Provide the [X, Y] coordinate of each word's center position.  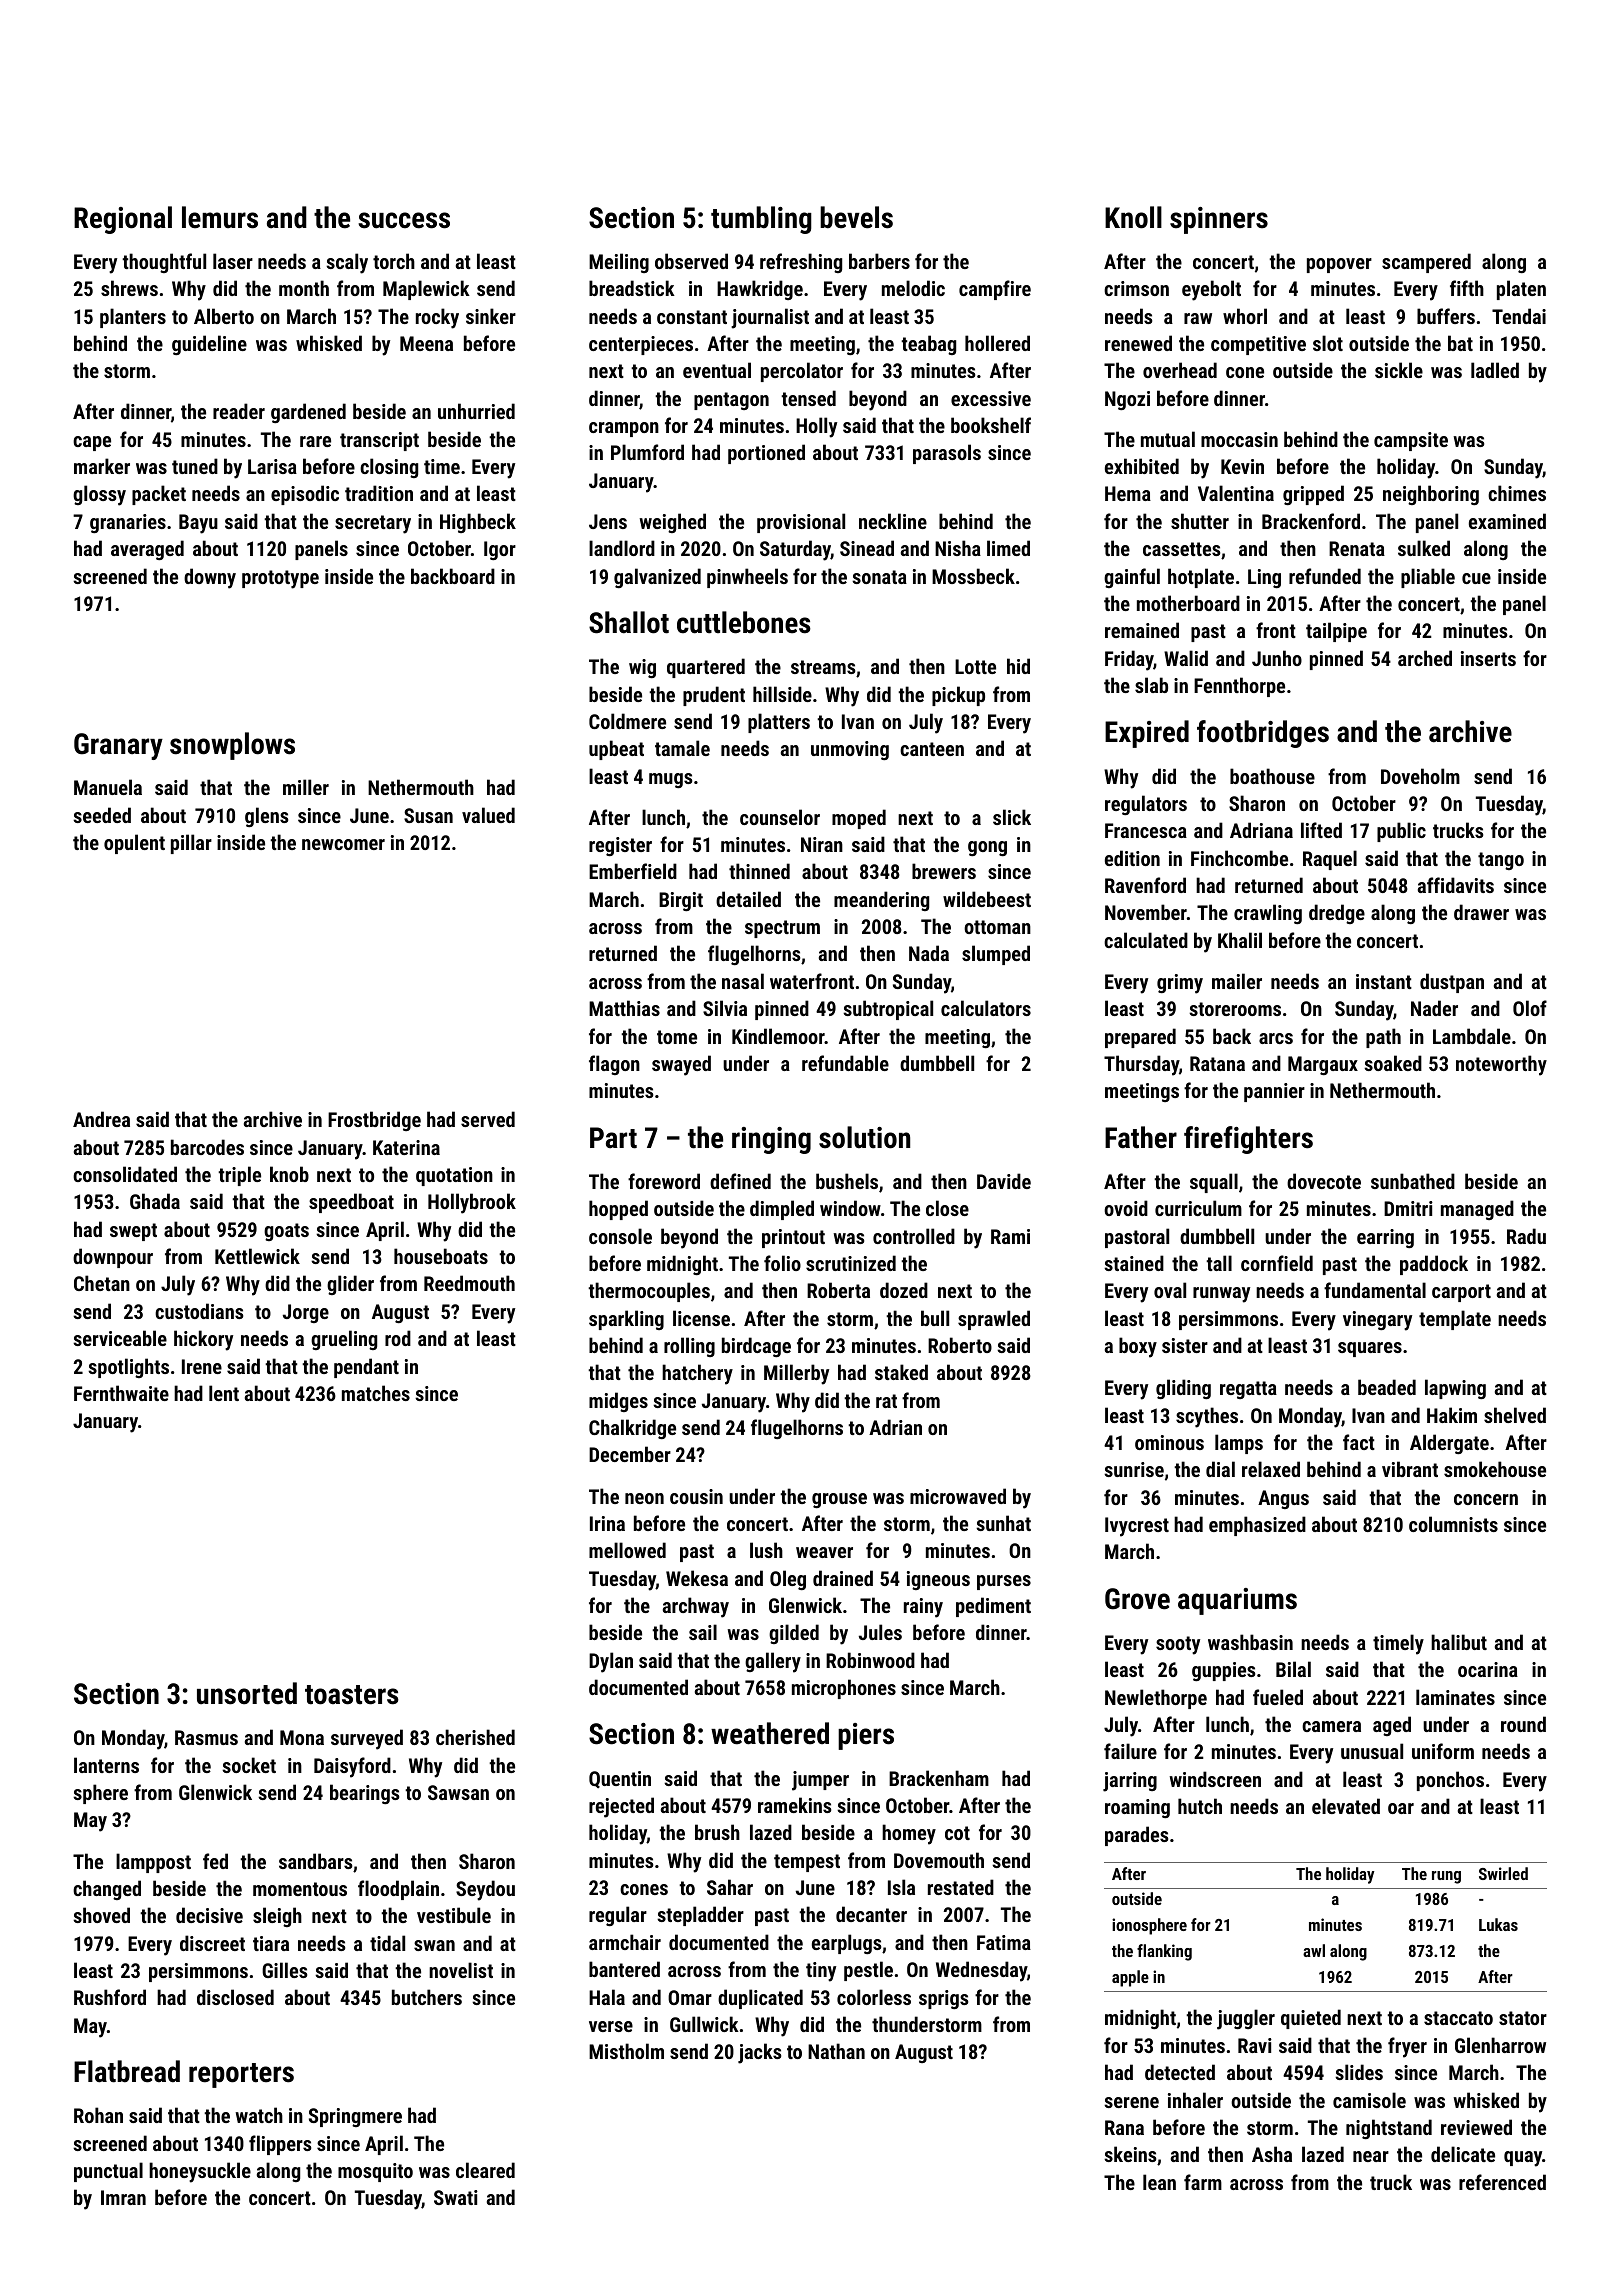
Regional [123, 220]
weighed [672, 523]
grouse [839, 1500]
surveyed [367, 1739]
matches [376, 1393]
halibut [1459, 1642]
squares [1370, 1349]
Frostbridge [374, 1121]
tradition [379, 493]
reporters [241, 2075]
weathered [770, 1733]
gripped [1313, 495]
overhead [1180, 370]
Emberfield [633, 871]
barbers [879, 261]
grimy [1180, 984]
